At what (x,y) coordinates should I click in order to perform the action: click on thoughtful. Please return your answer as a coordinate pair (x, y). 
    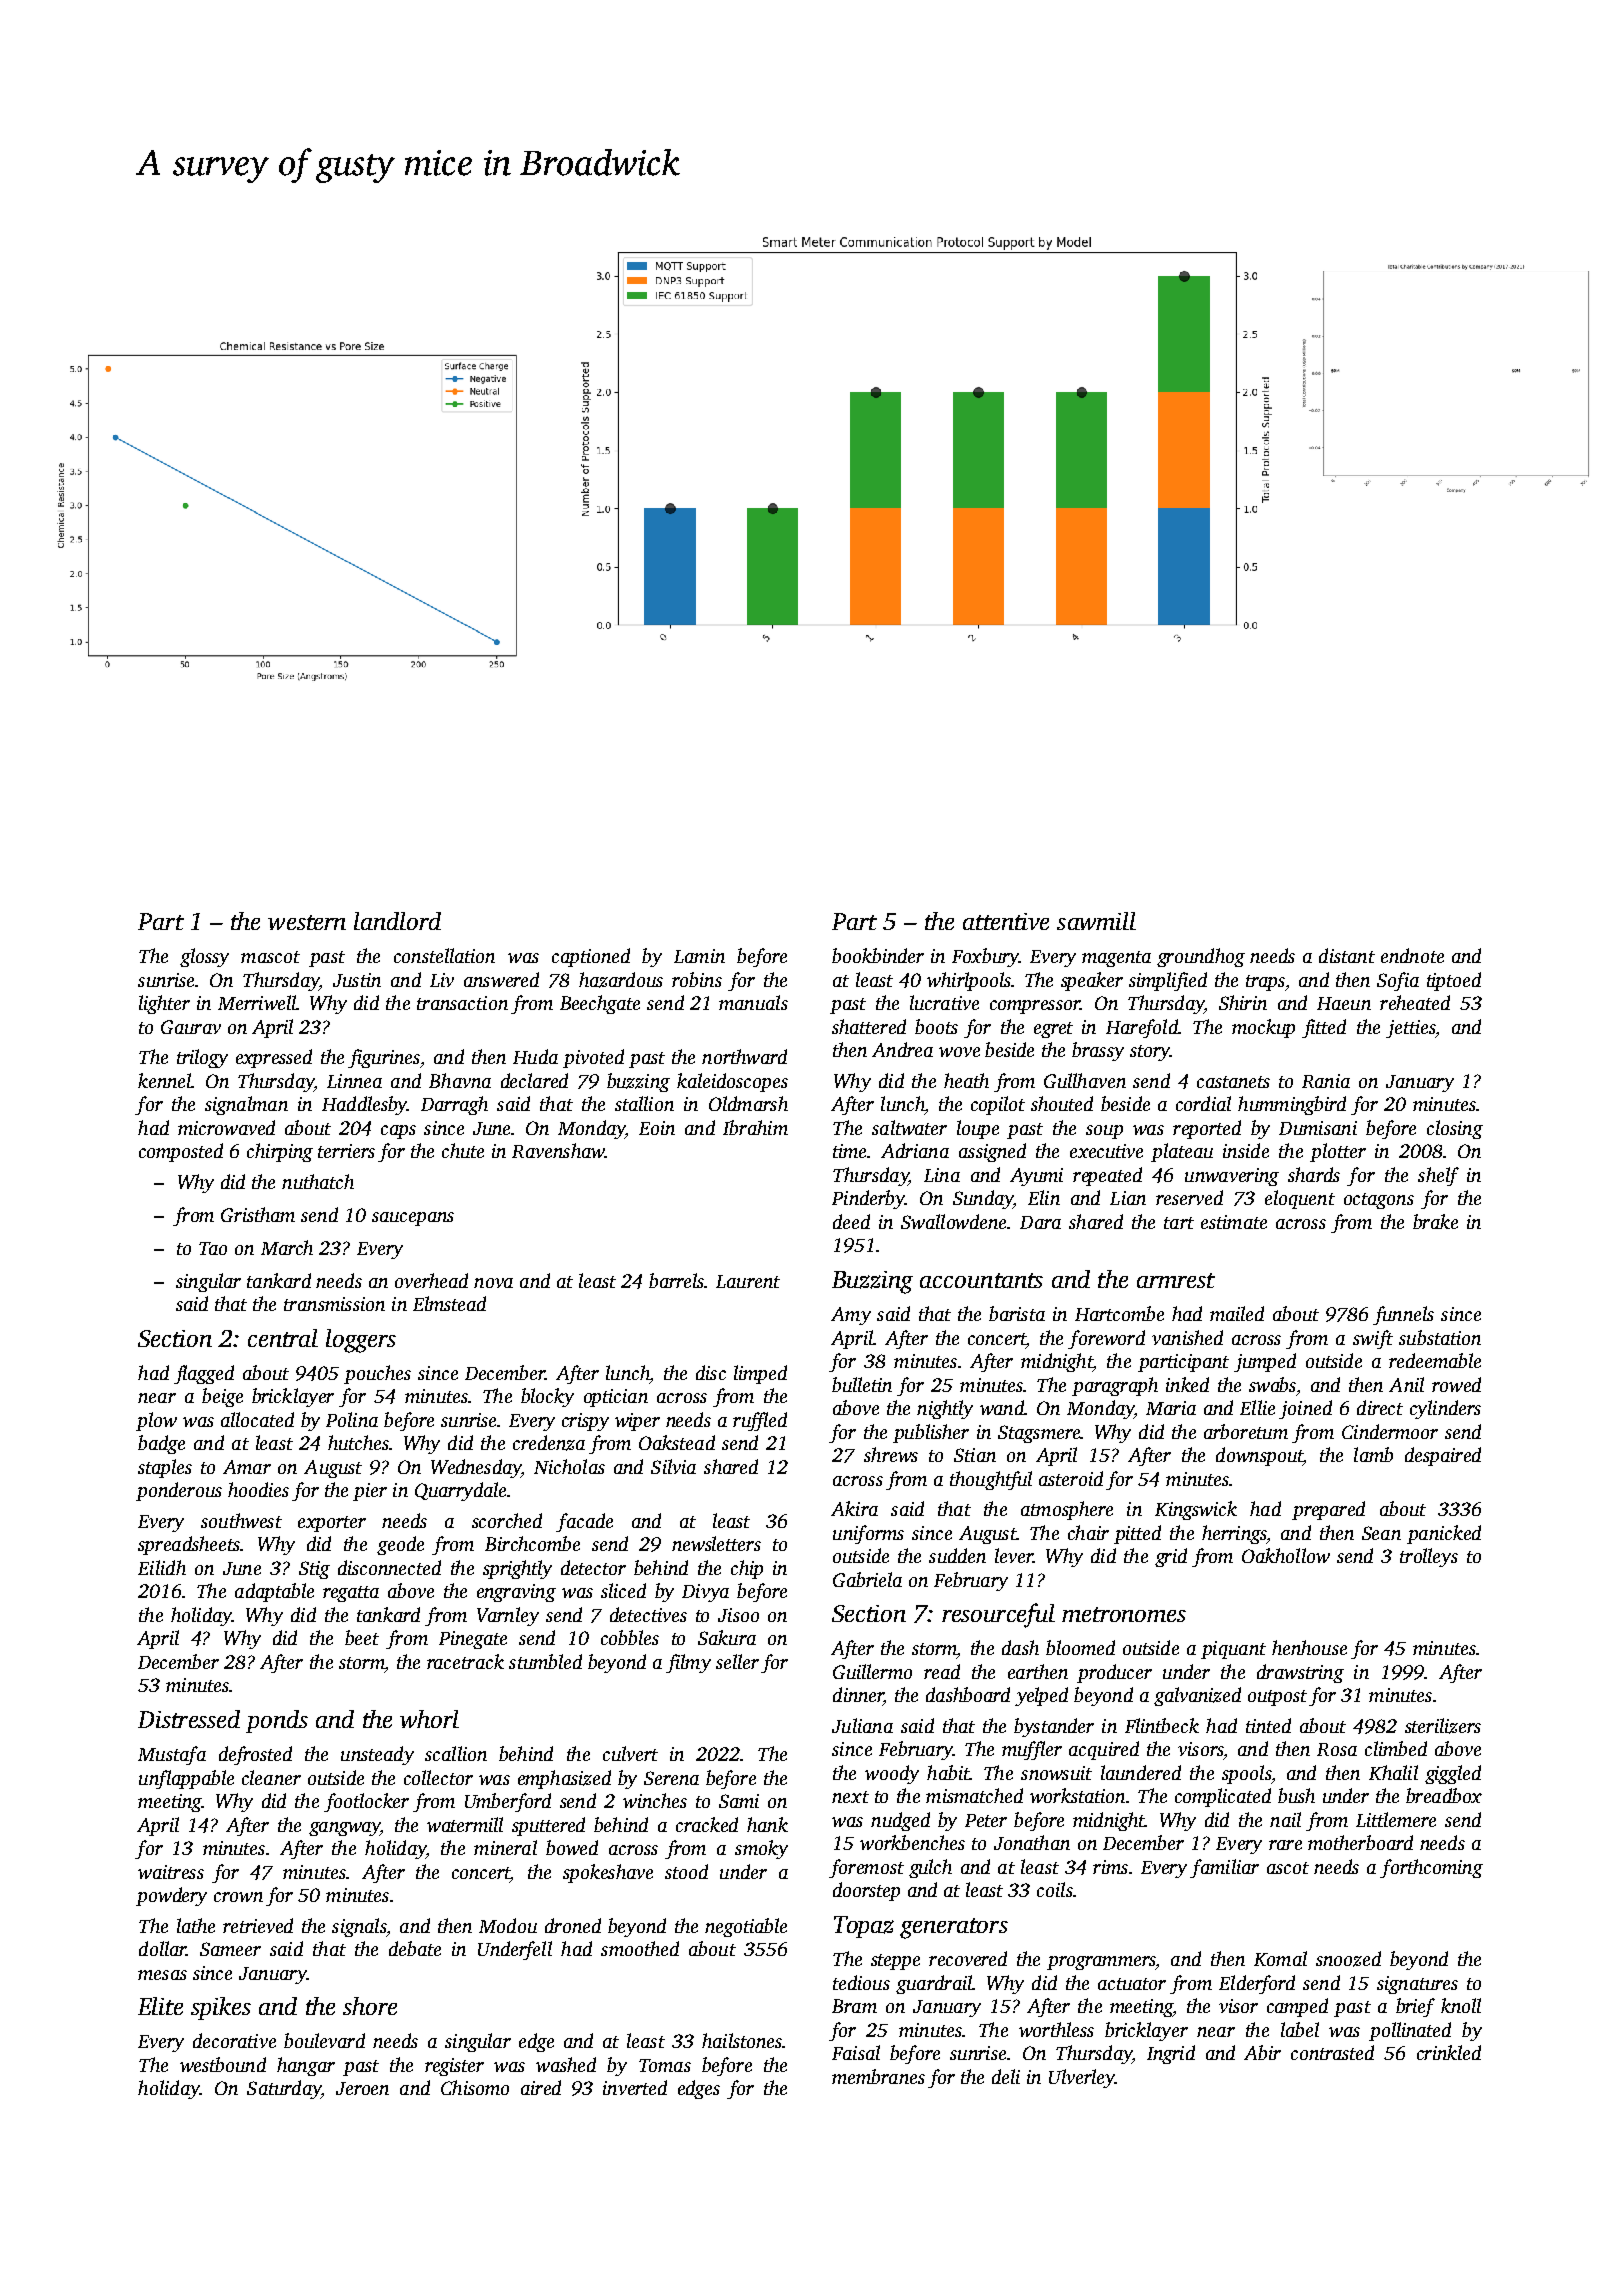
    Looking at the image, I should click on (991, 1480).
